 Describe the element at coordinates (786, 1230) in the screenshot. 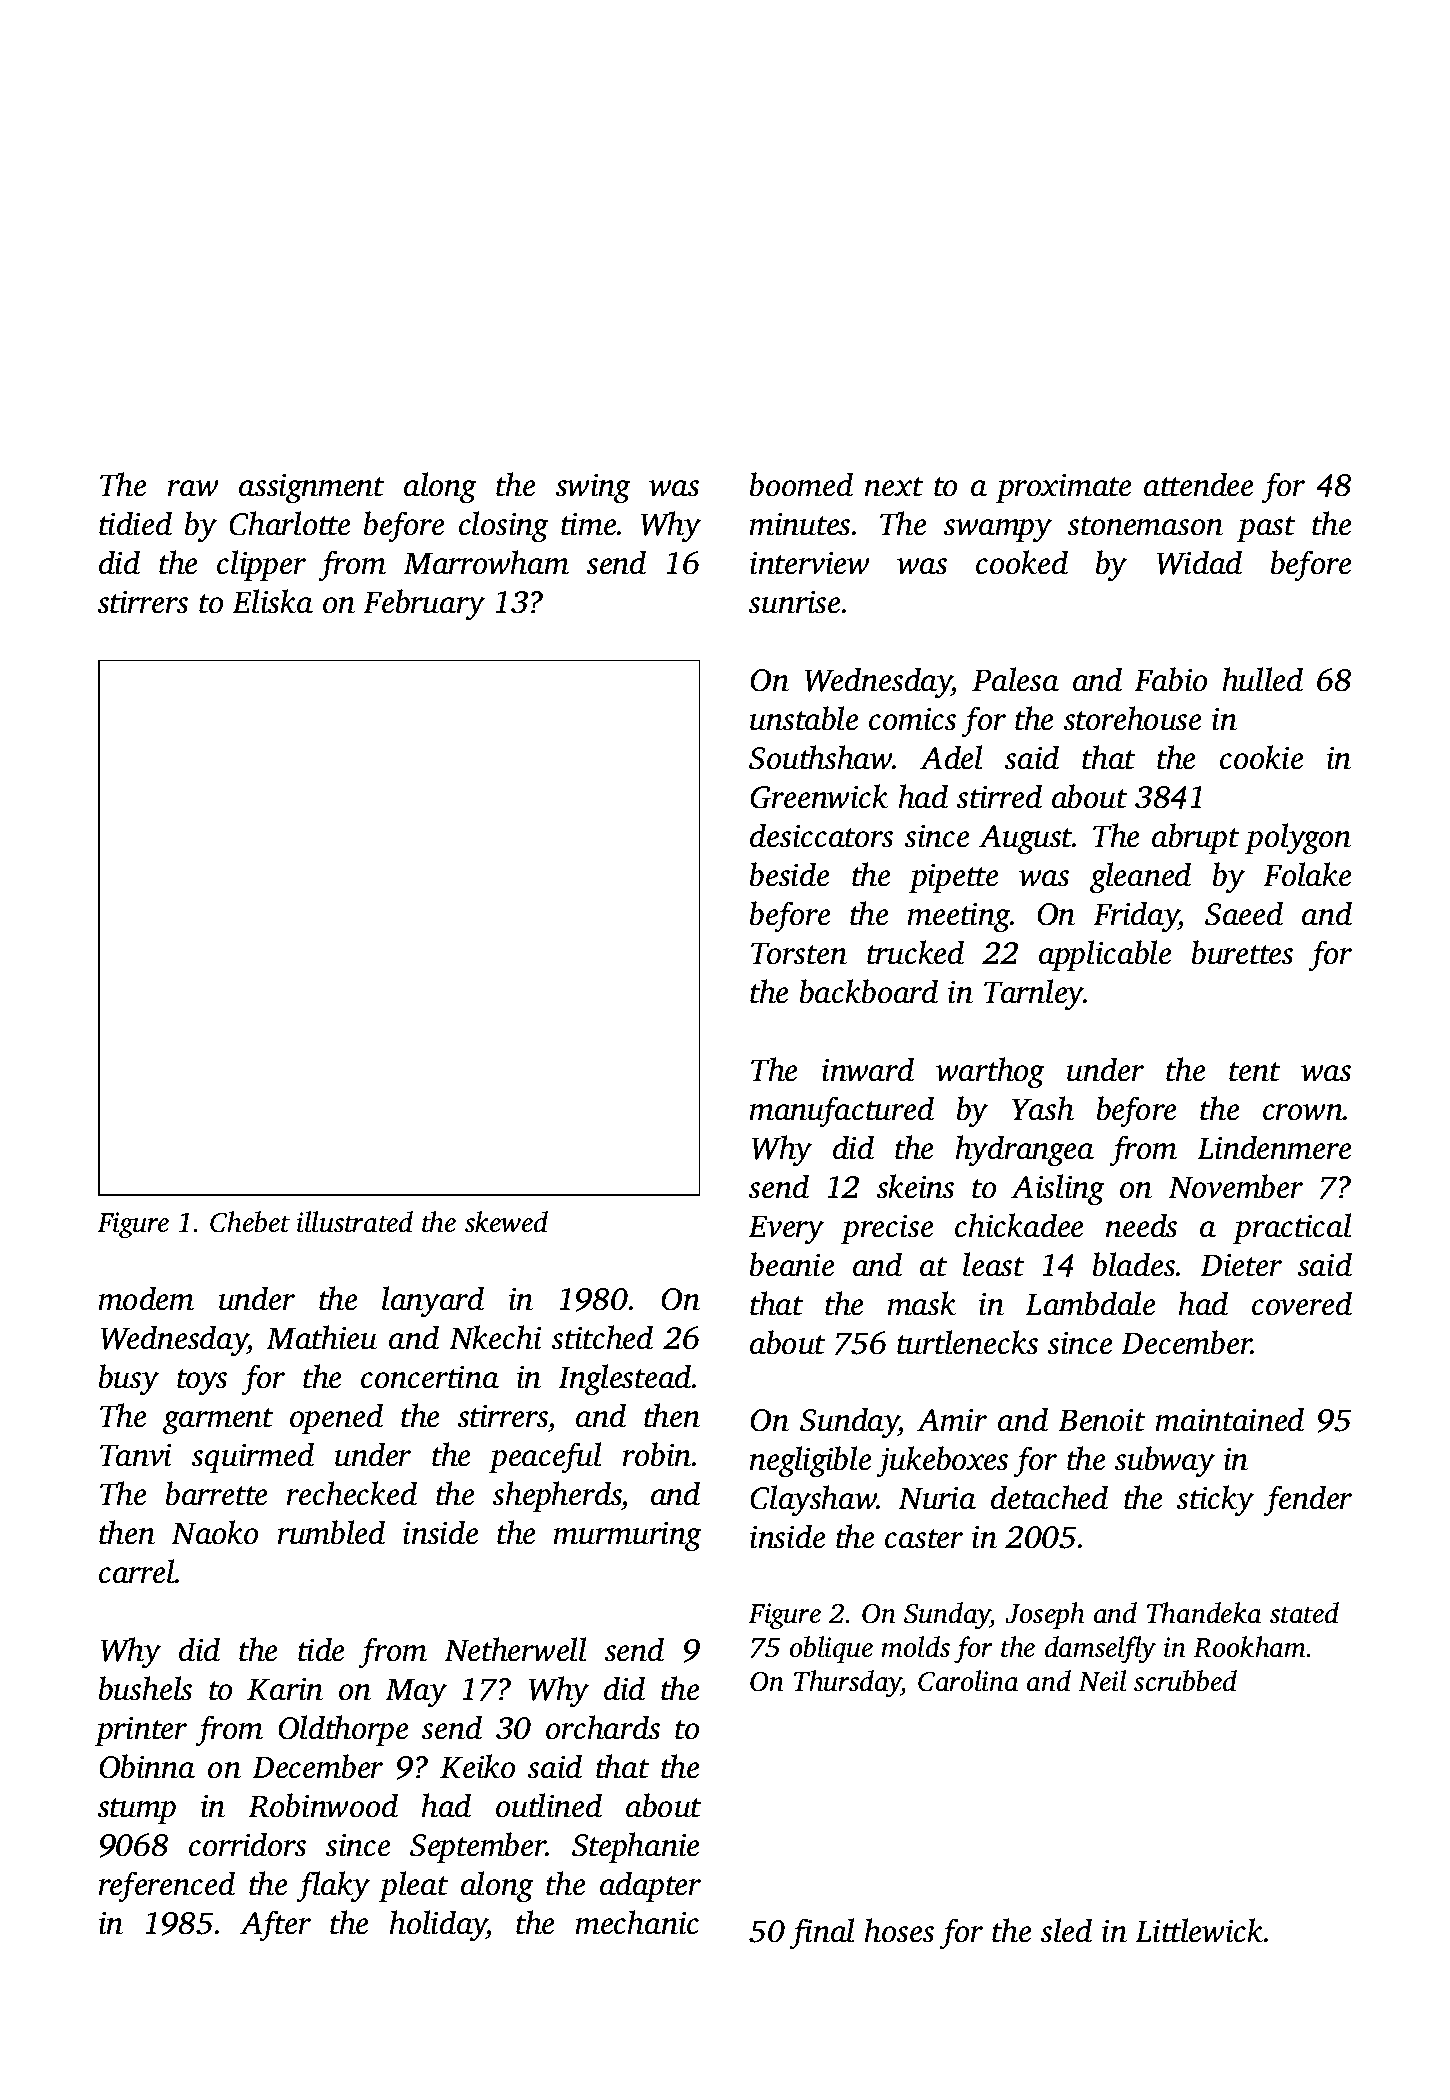

I see `Every` at that location.
